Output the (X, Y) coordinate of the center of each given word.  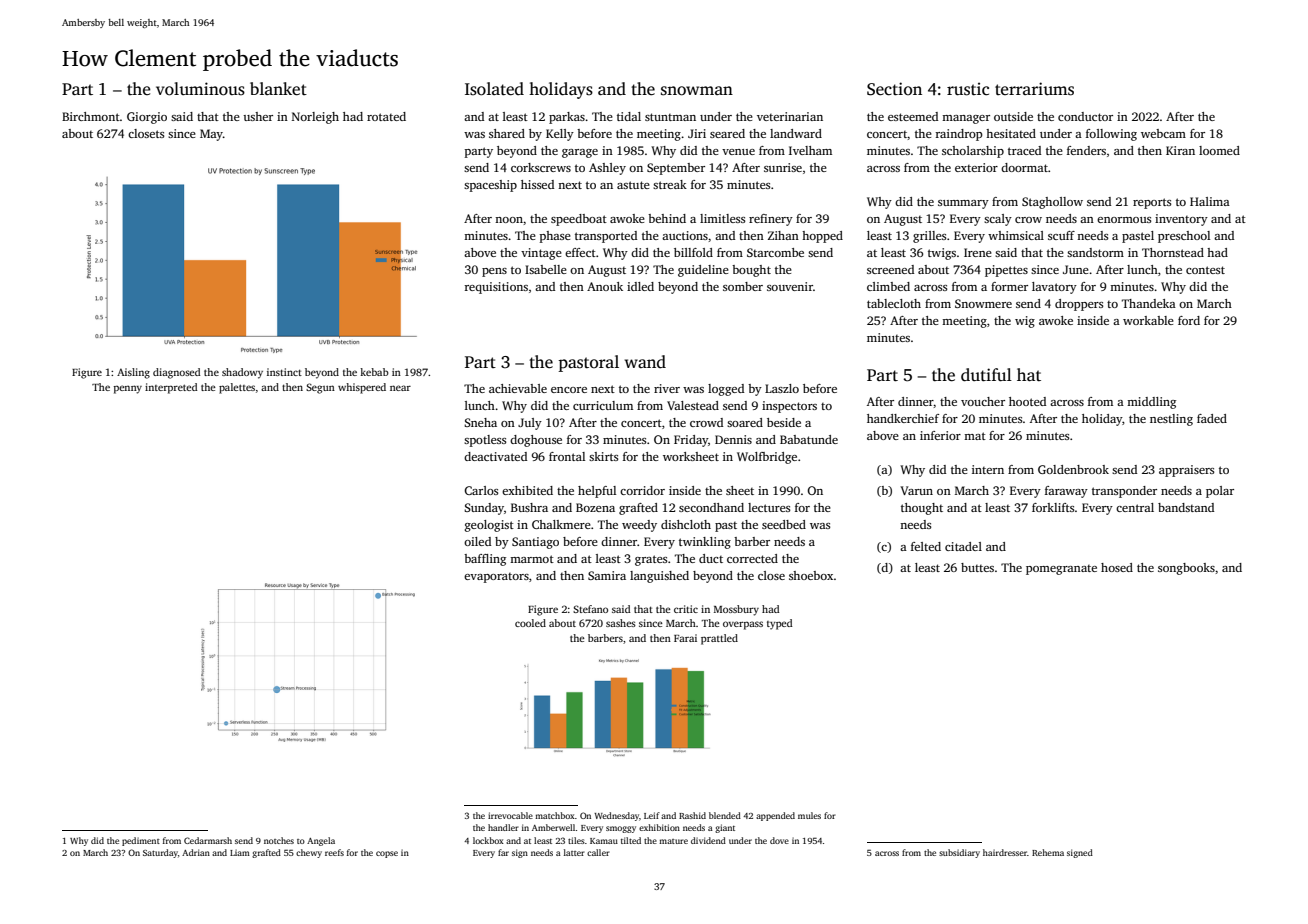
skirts (603, 456)
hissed (537, 184)
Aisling (133, 373)
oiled (477, 541)
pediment (141, 841)
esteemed (913, 116)
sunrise (783, 167)
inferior (940, 435)
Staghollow (1052, 203)
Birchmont (91, 116)
